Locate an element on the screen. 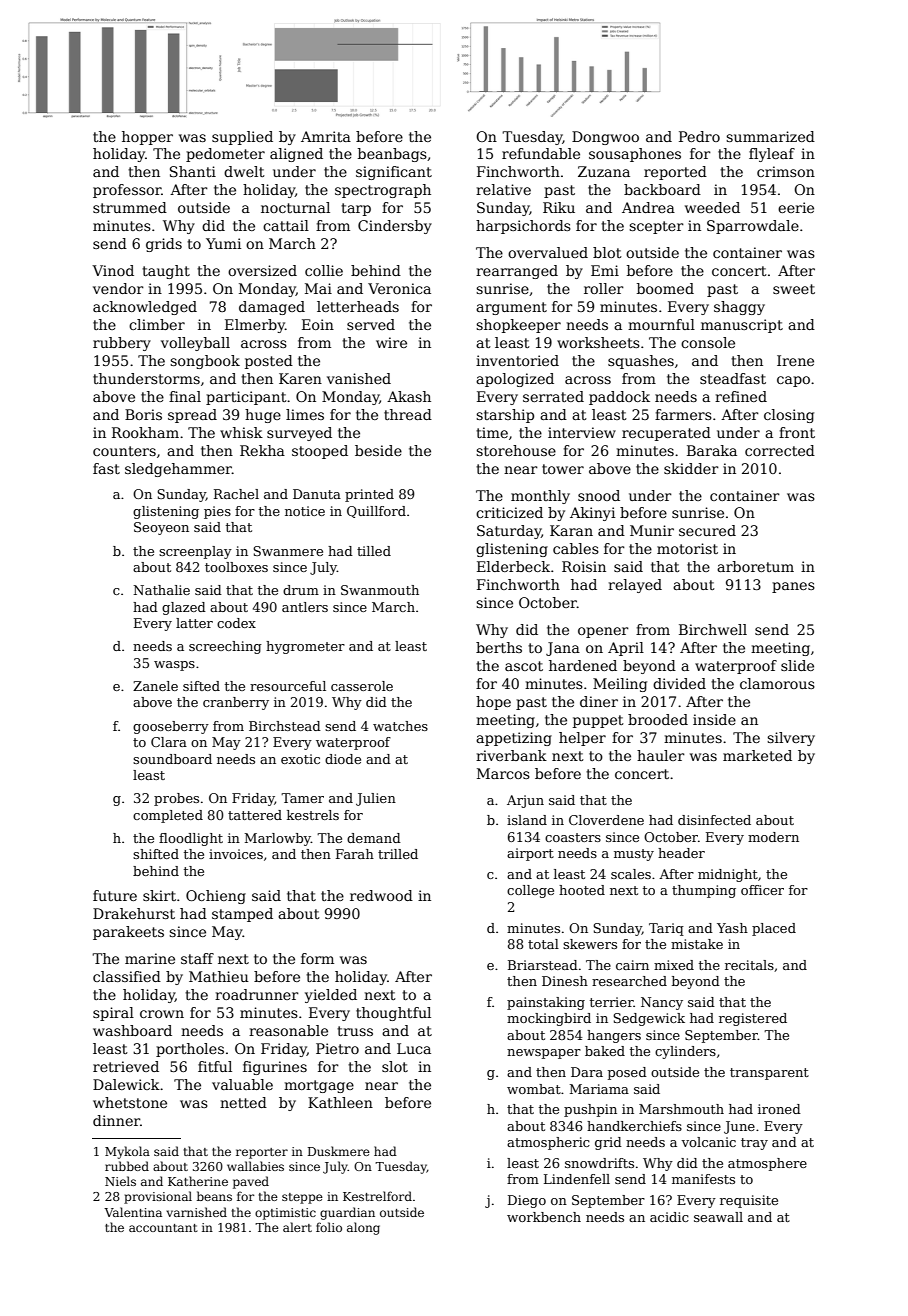 The width and height of the screenshot is (908, 1316). Rookham is located at coordinates (145, 432).
